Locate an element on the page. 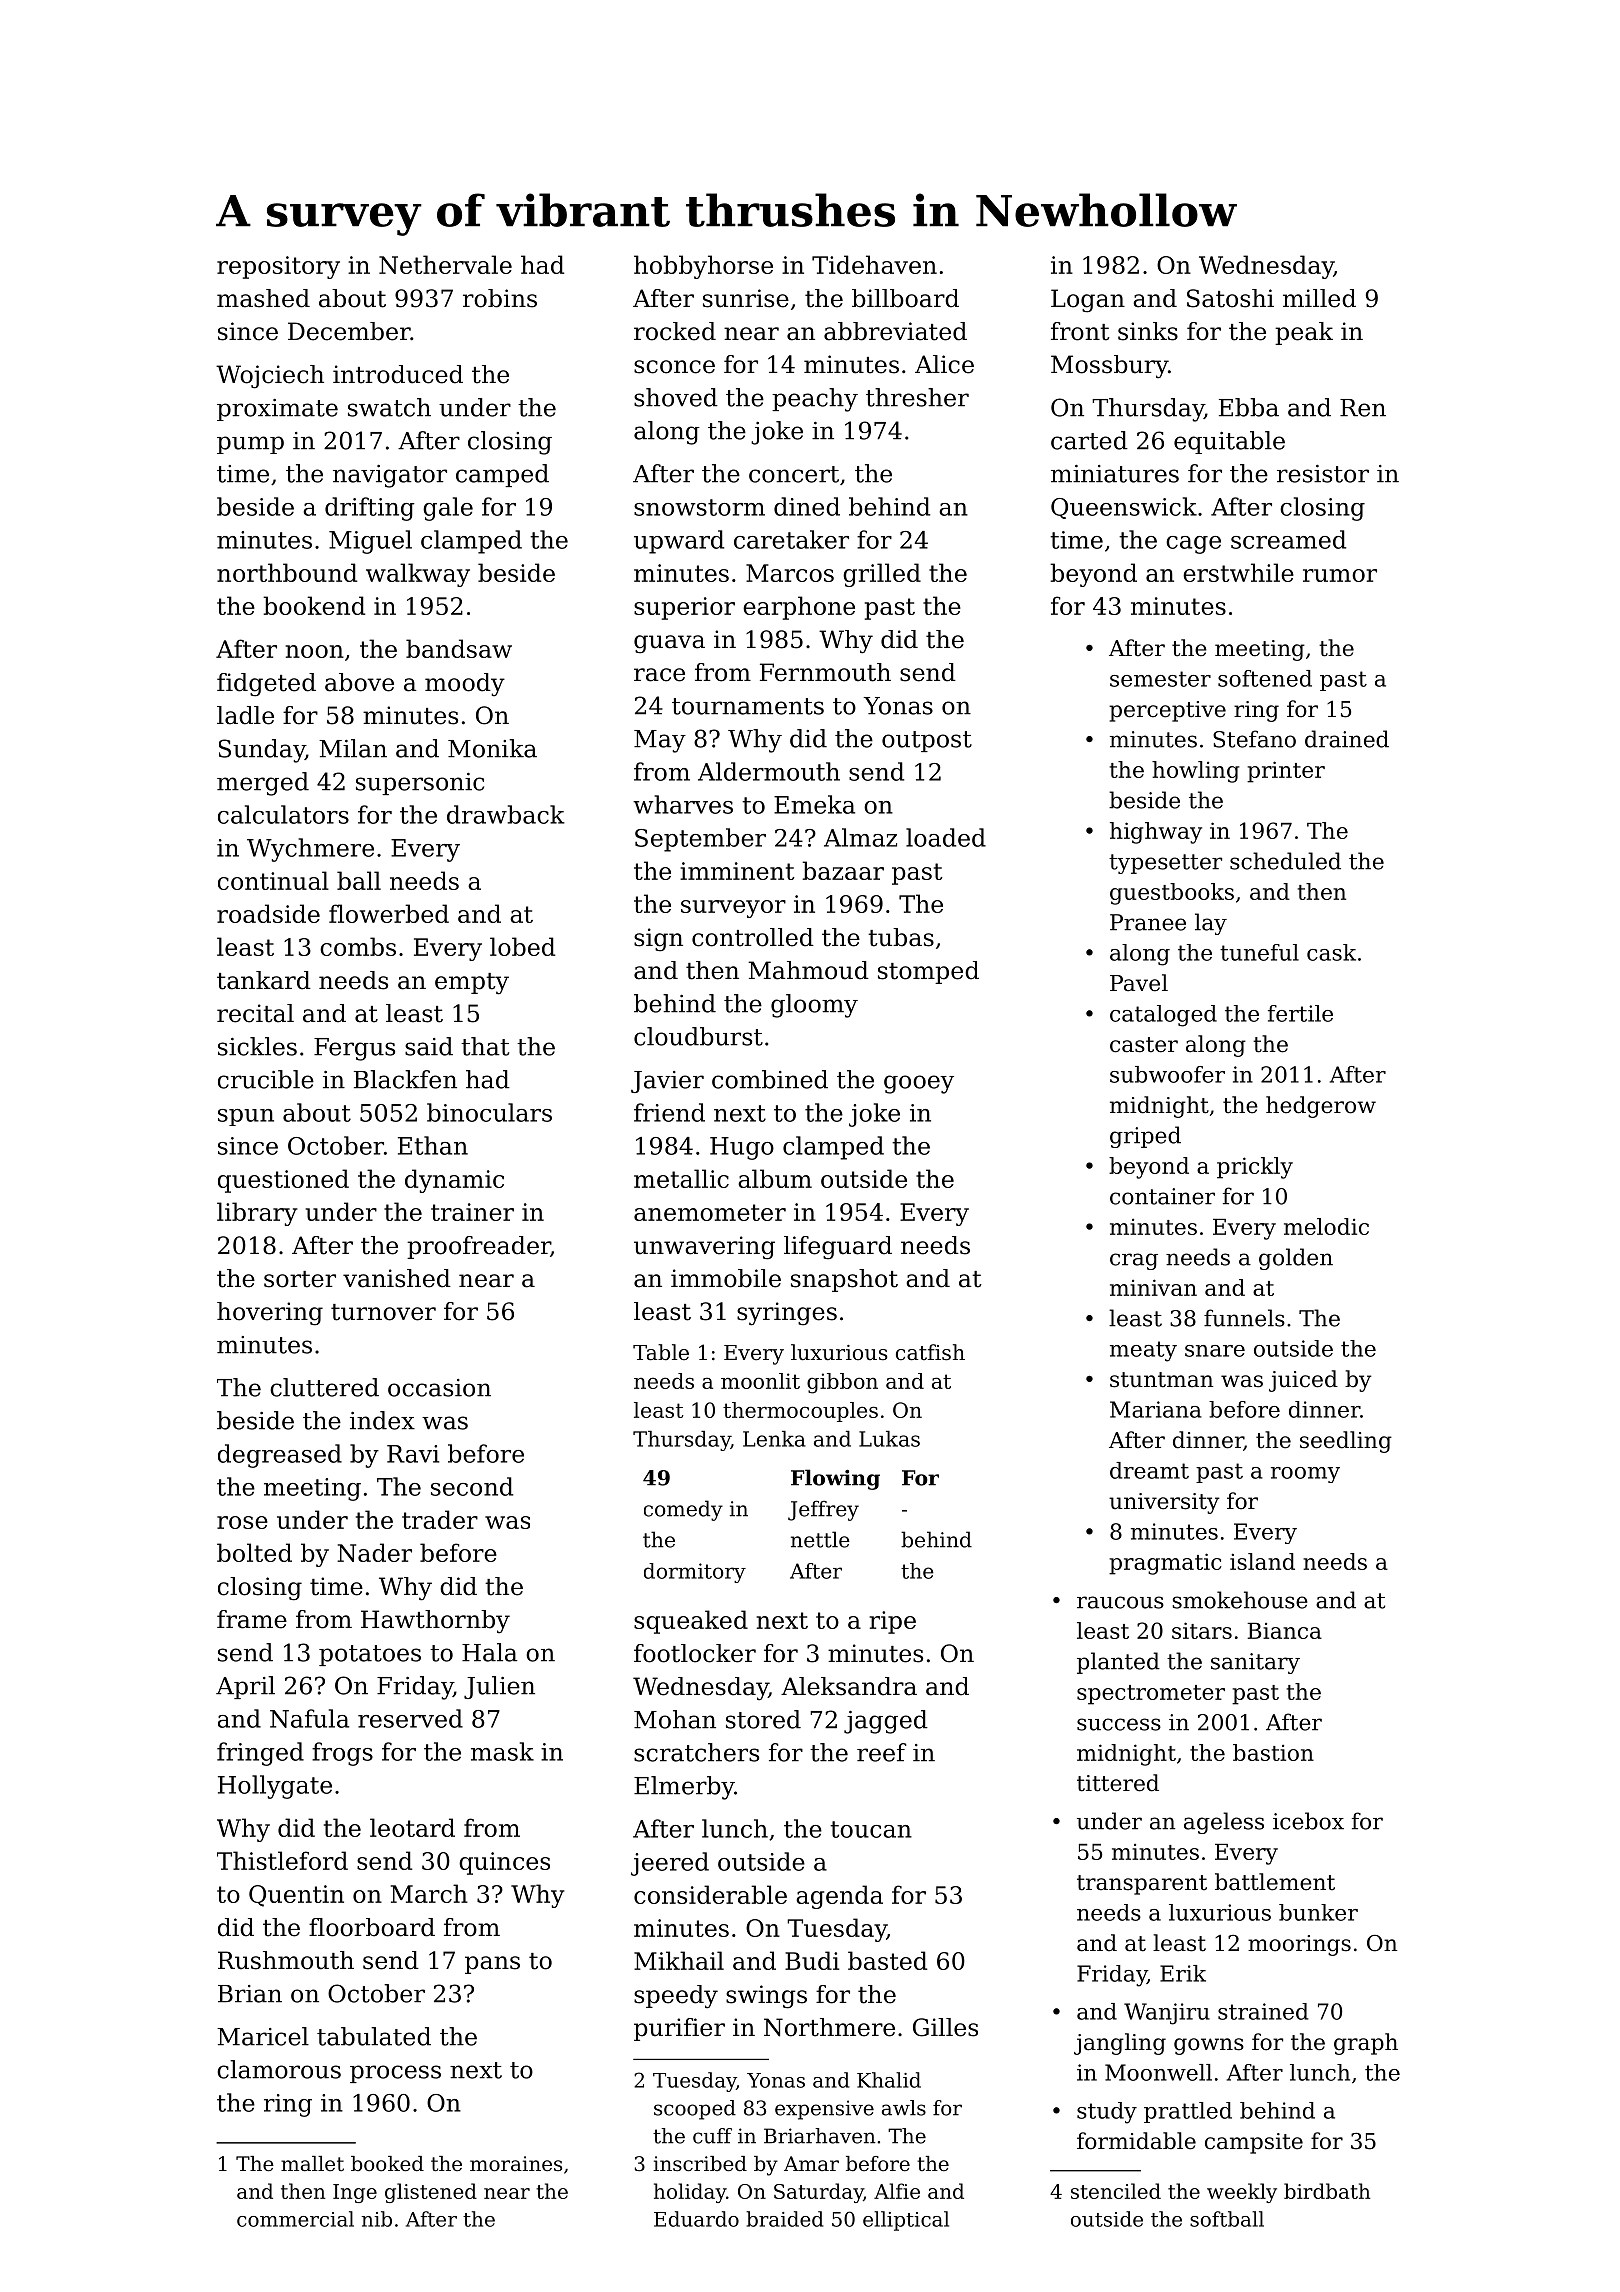 This image has height=2292, width=1620. cask is located at coordinates (1331, 952).
